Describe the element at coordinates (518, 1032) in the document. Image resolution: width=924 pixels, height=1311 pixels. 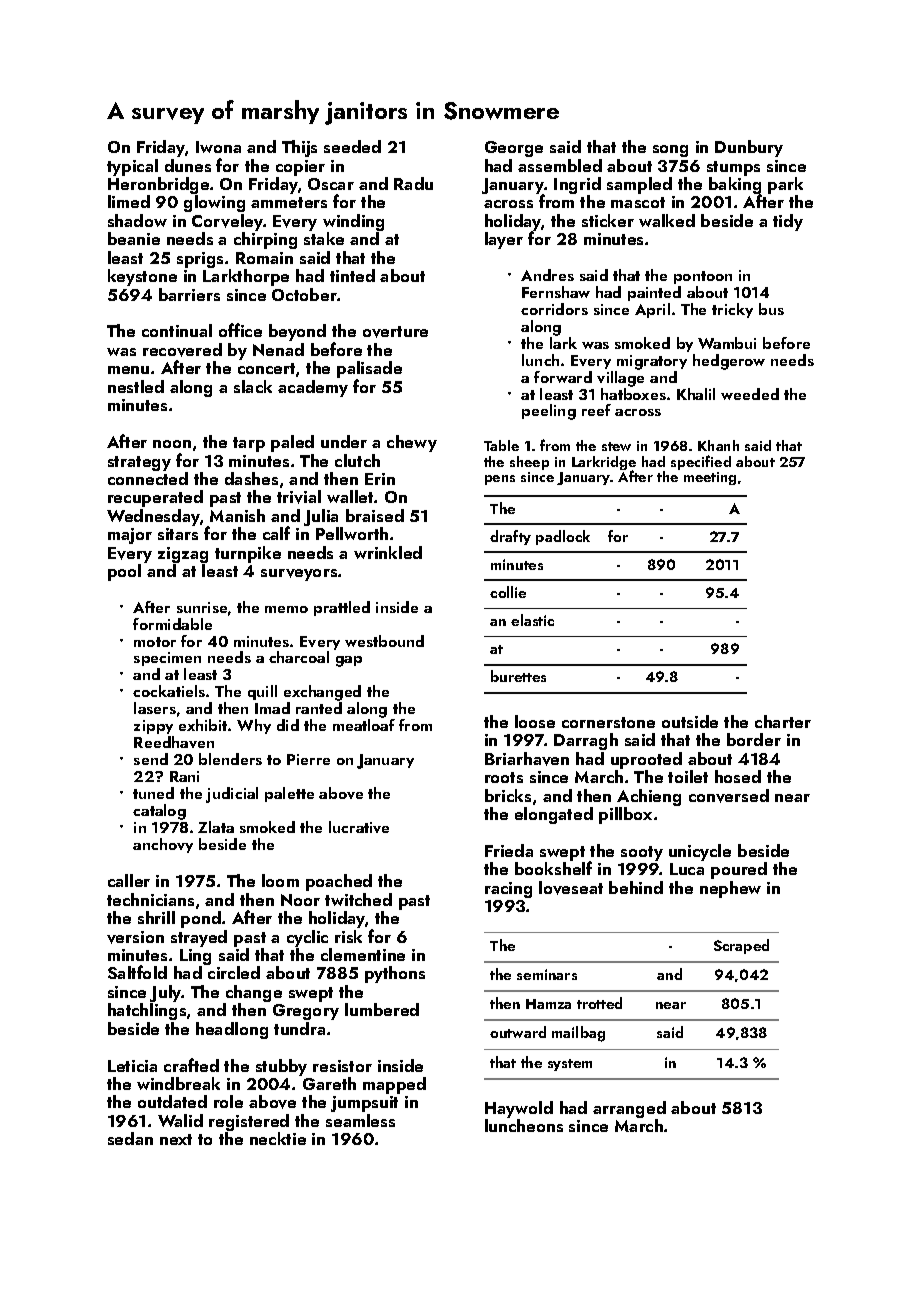
I see `outward` at that location.
